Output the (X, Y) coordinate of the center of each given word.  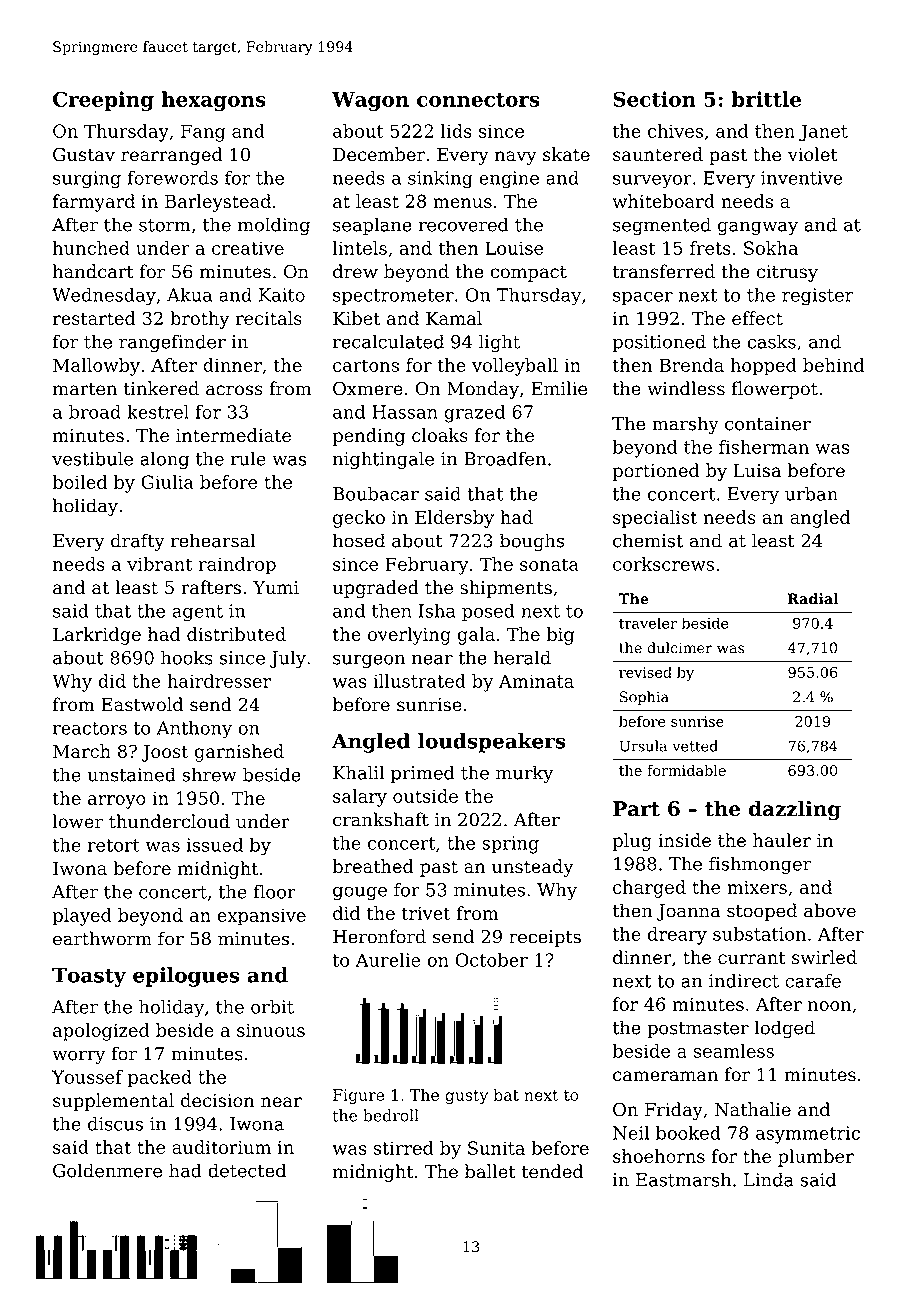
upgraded (376, 589)
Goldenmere (107, 1170)
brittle (766, 99)
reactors (90, 728)
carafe (813, 980)
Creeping (103, 101)
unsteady (533, 868)
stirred (404, 1148)
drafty (138, 542)
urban (811, 493)
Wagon (370, 101)
